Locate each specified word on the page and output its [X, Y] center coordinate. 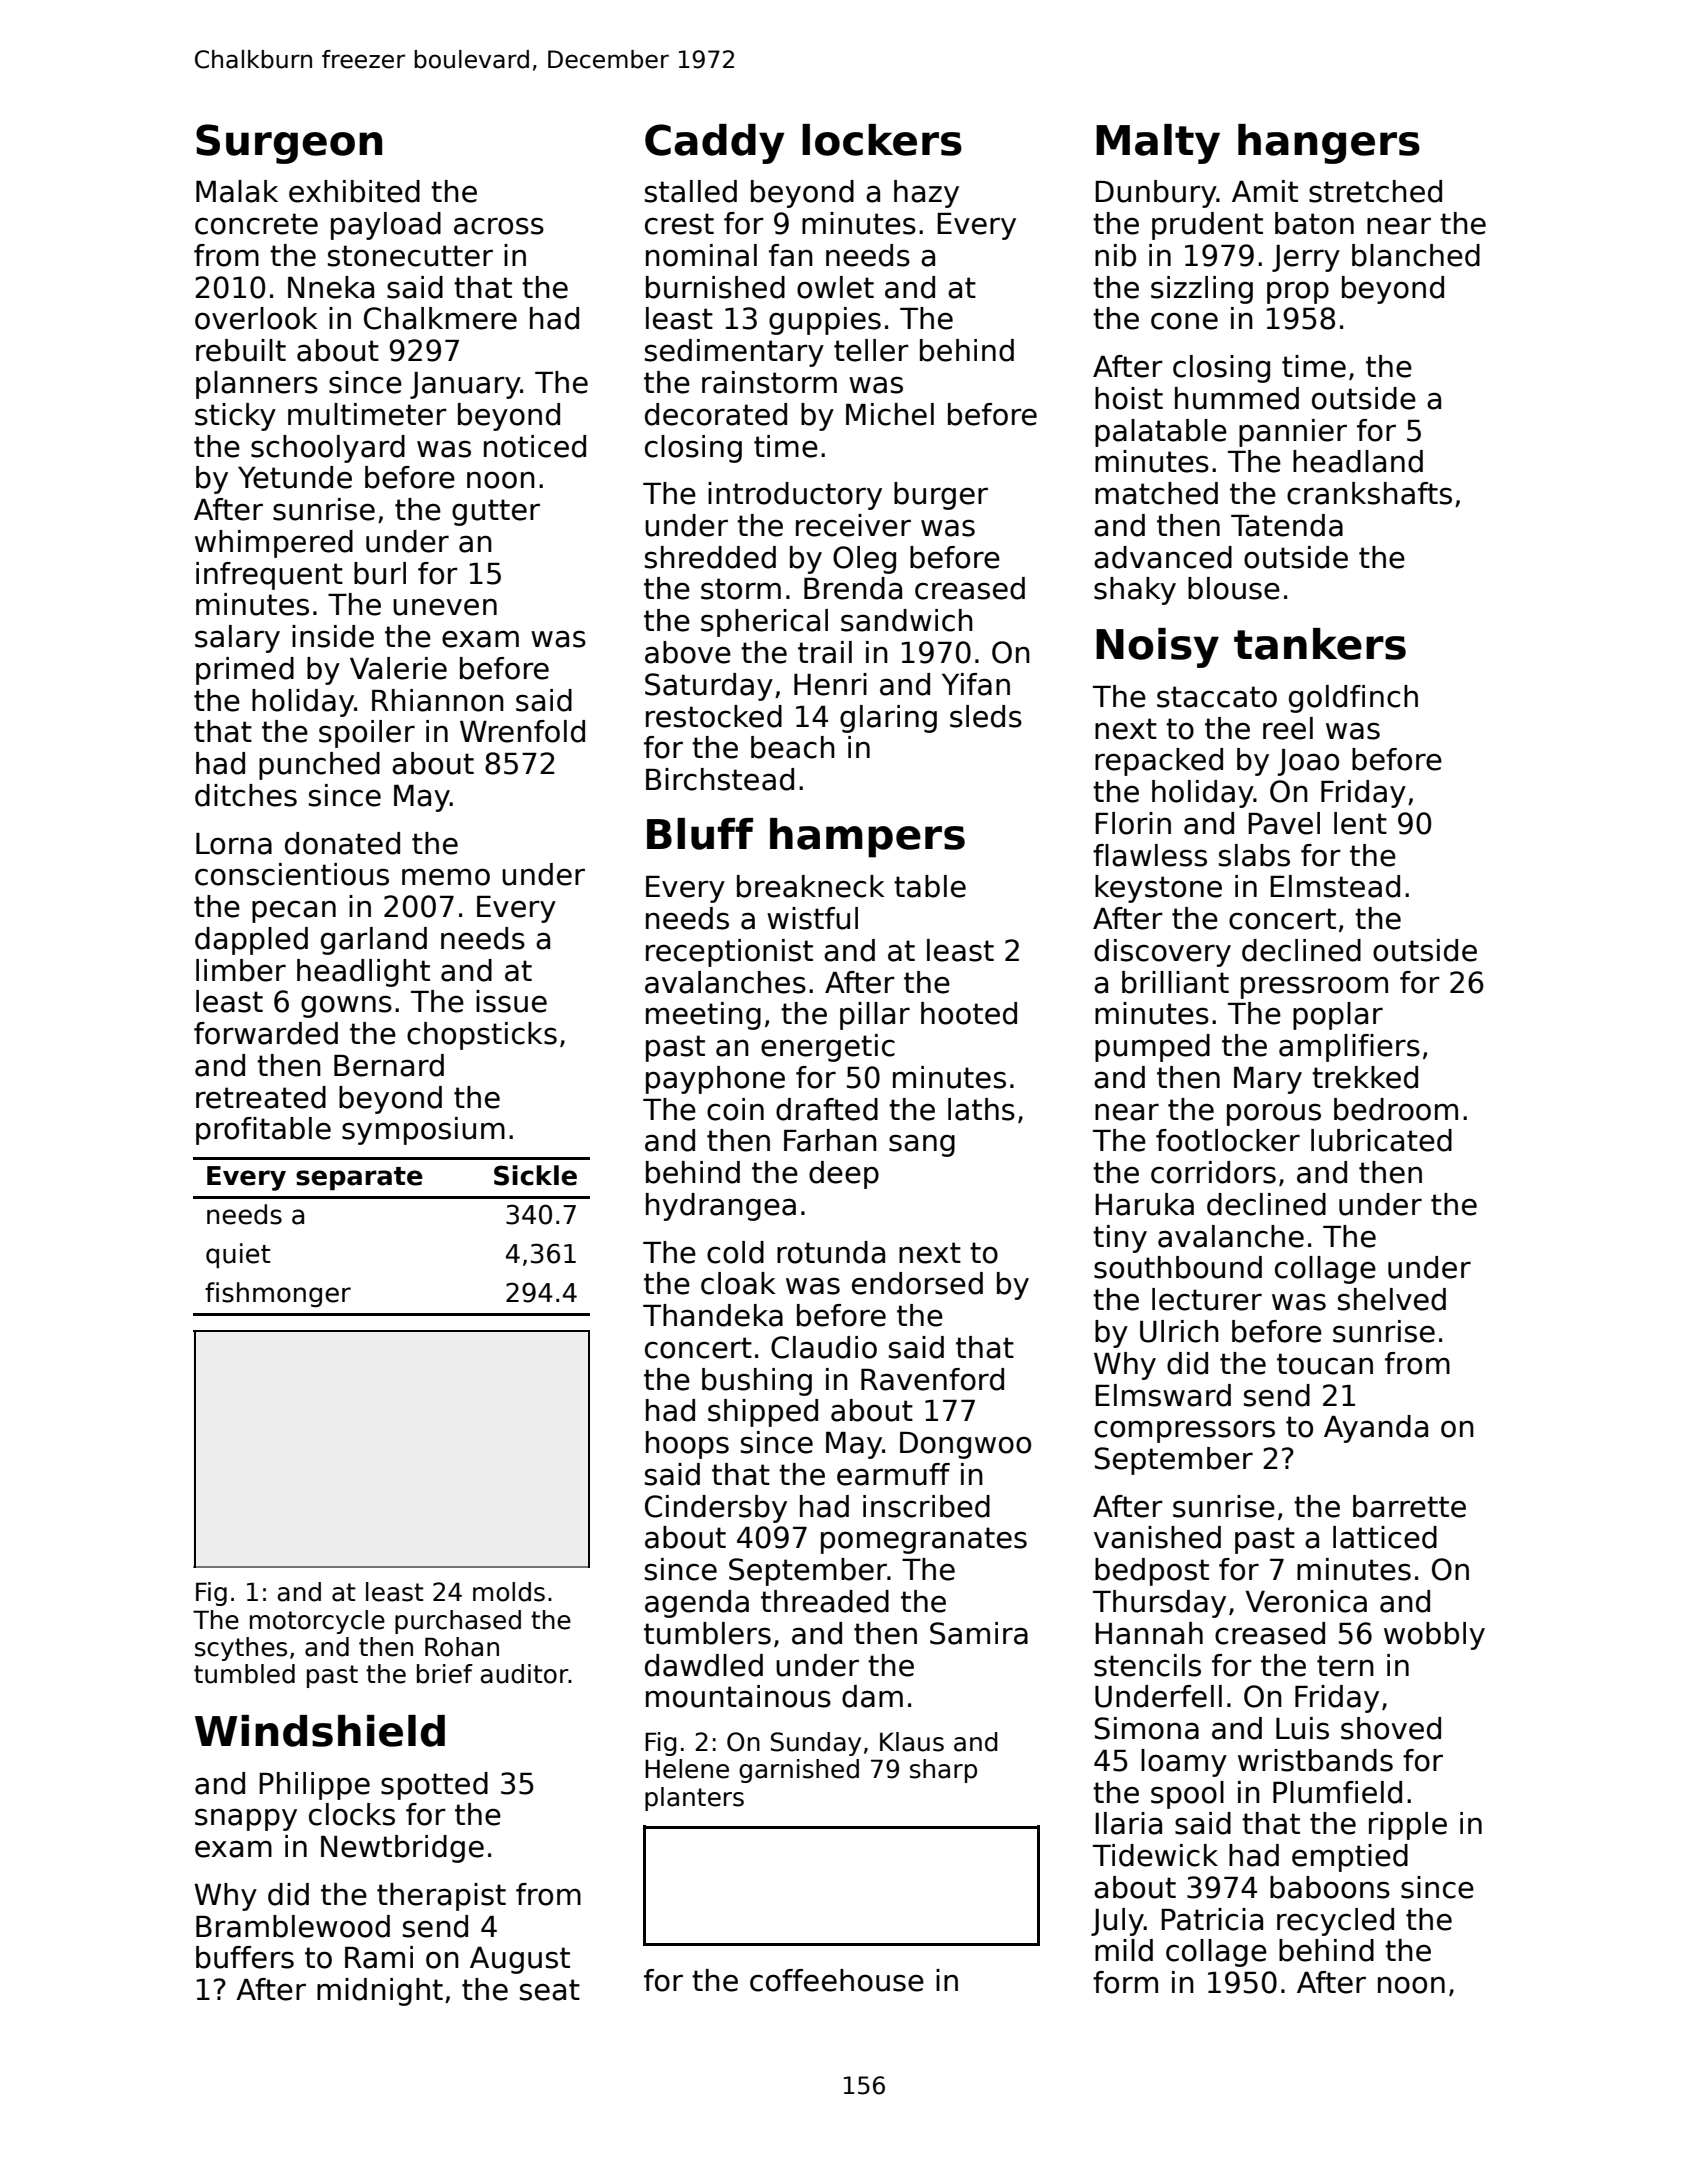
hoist [1129, 398]
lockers [882, 140]
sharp [943, 1771]
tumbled [244, 1674]
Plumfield [1337, 1792]
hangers [1329, 144]
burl [380, 573]
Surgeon [289, 144]
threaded [825, 1601]
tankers [1320, 644]
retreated [261, 1097]
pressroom [1314, 987]
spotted [434, 1786]
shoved [1391, 1728]
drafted [827, 1109]
